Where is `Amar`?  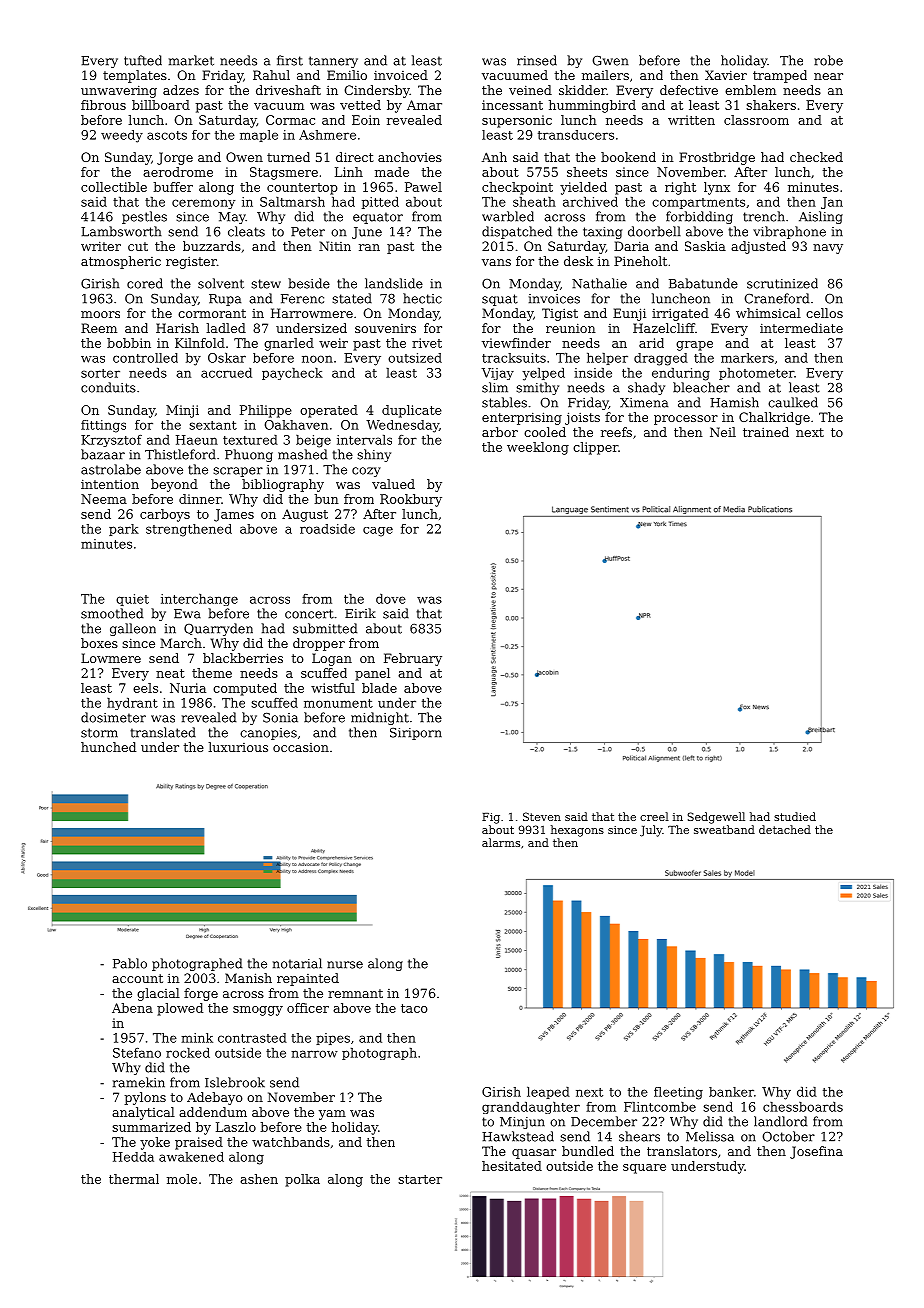
Amar is located at coordinates (424, 105).
